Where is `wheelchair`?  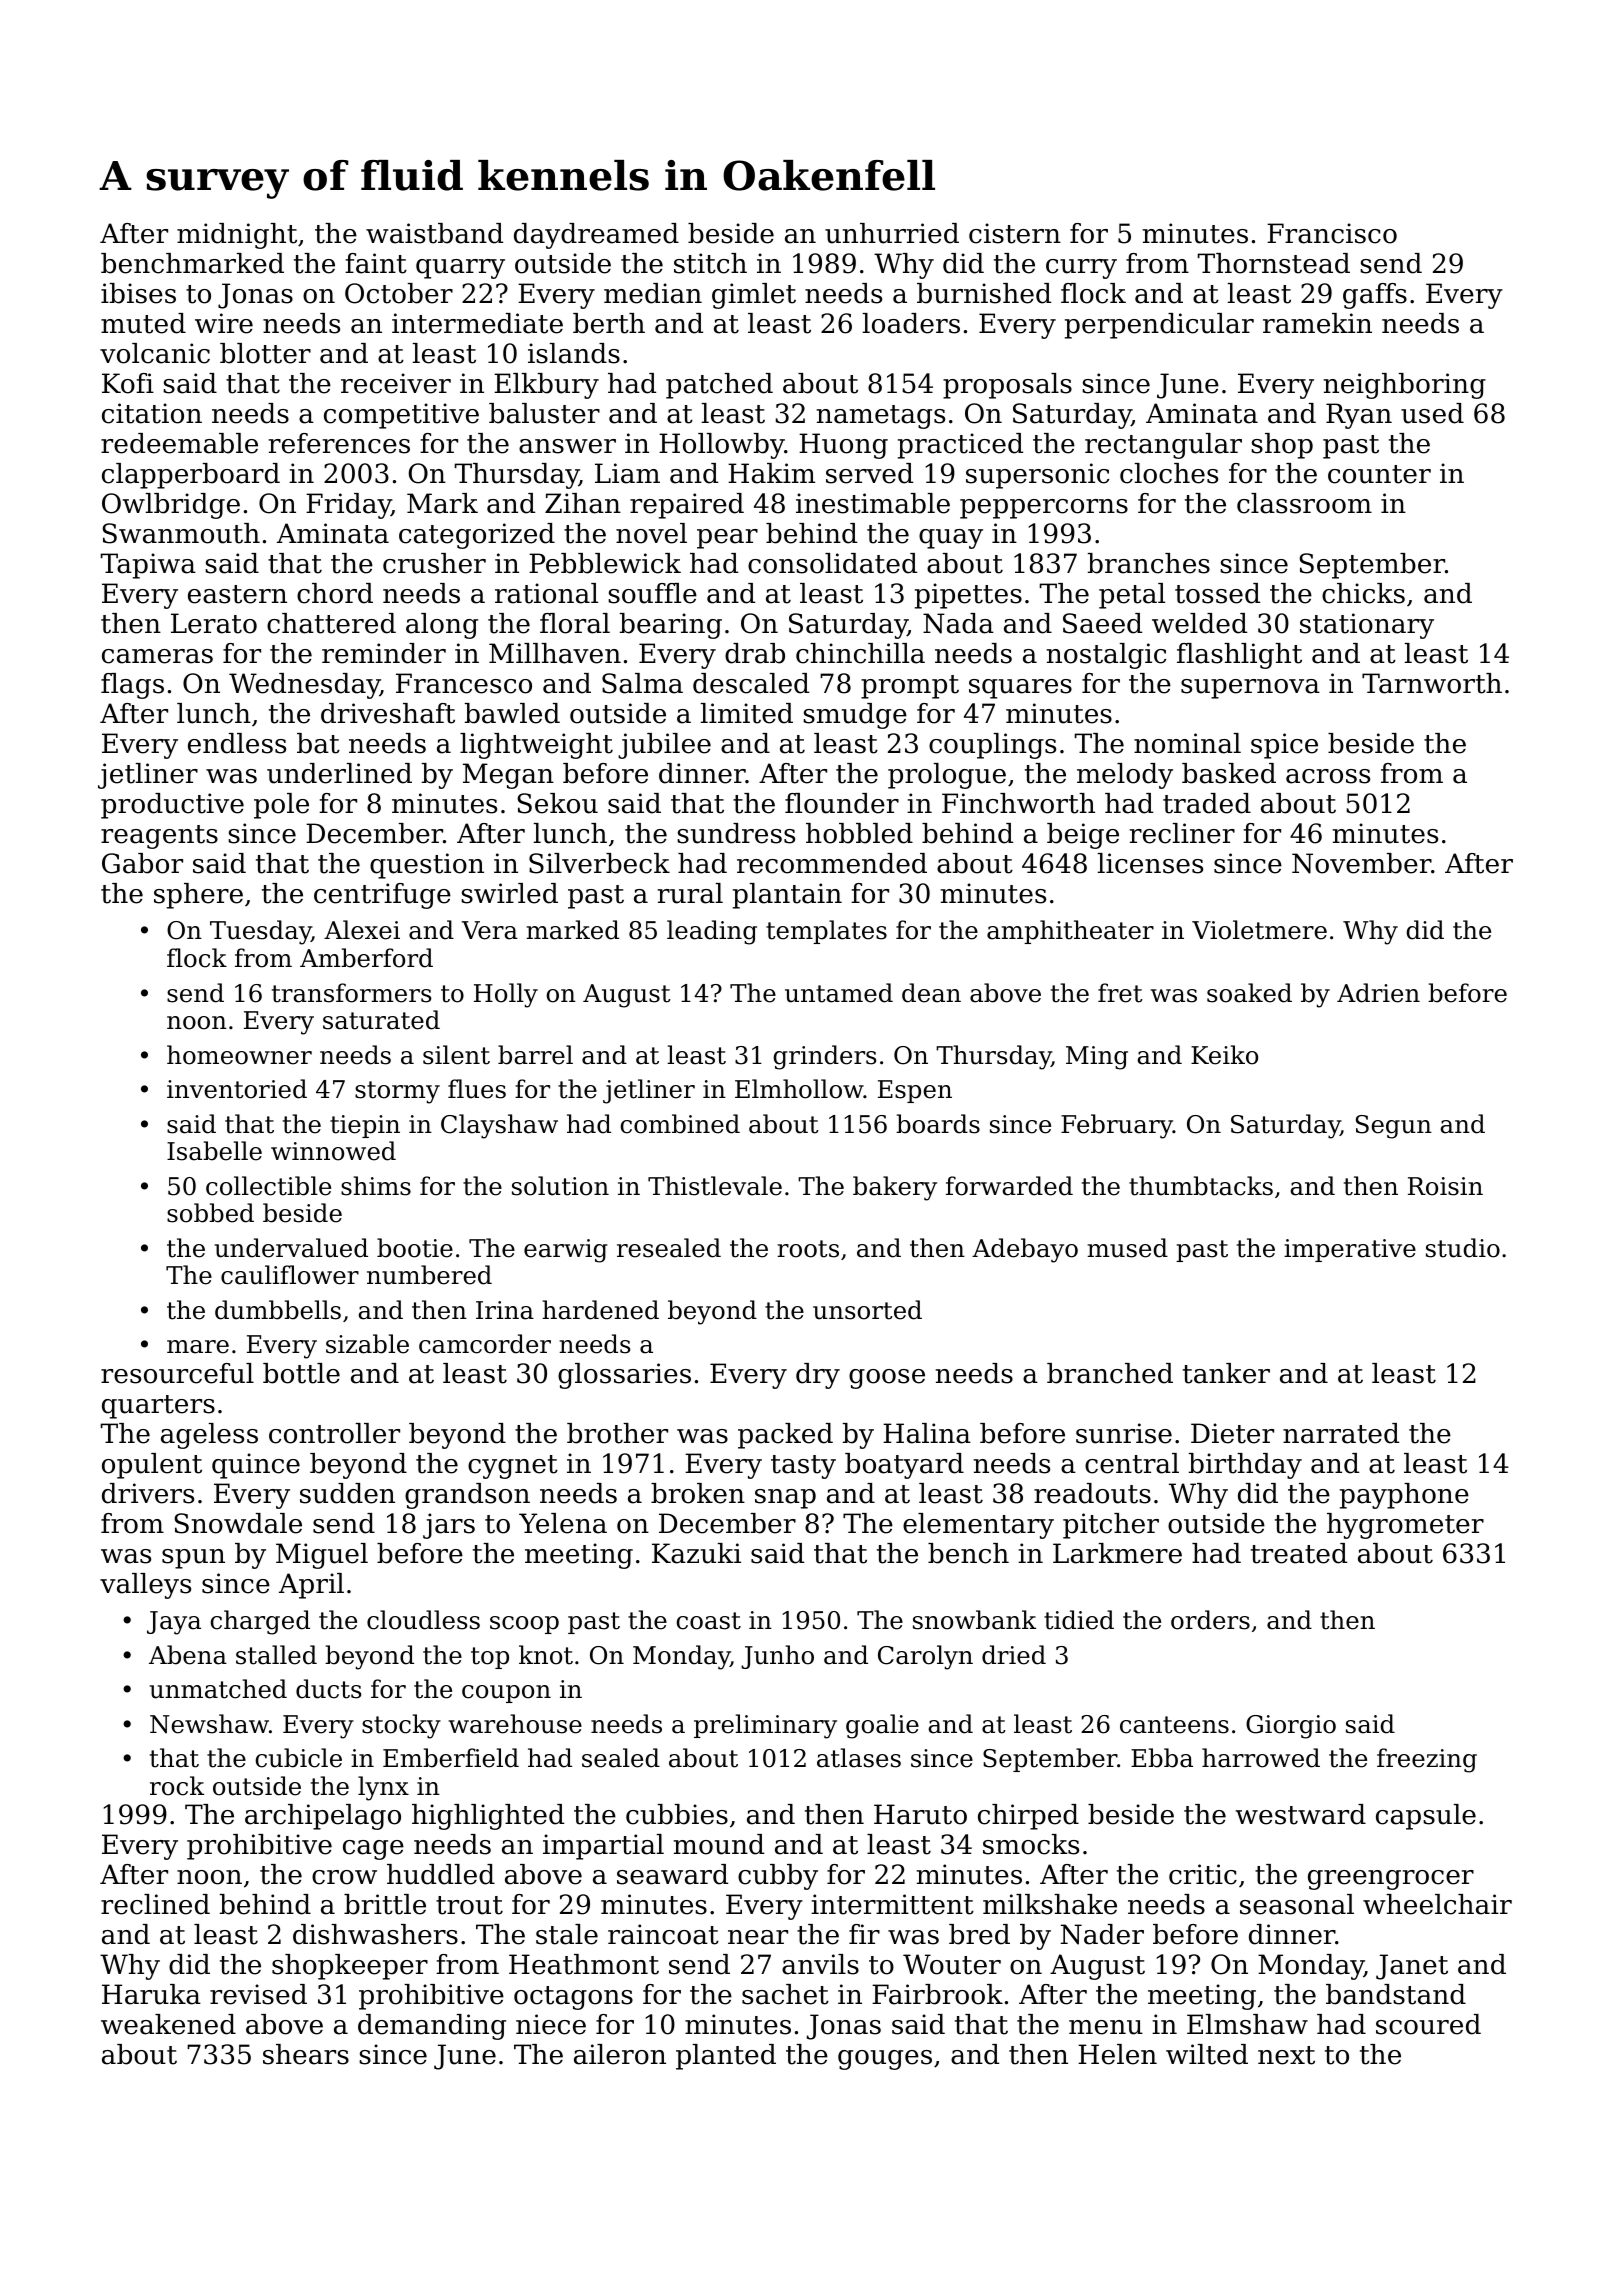
wheelchair is located at coordinates (1437, 1904).
